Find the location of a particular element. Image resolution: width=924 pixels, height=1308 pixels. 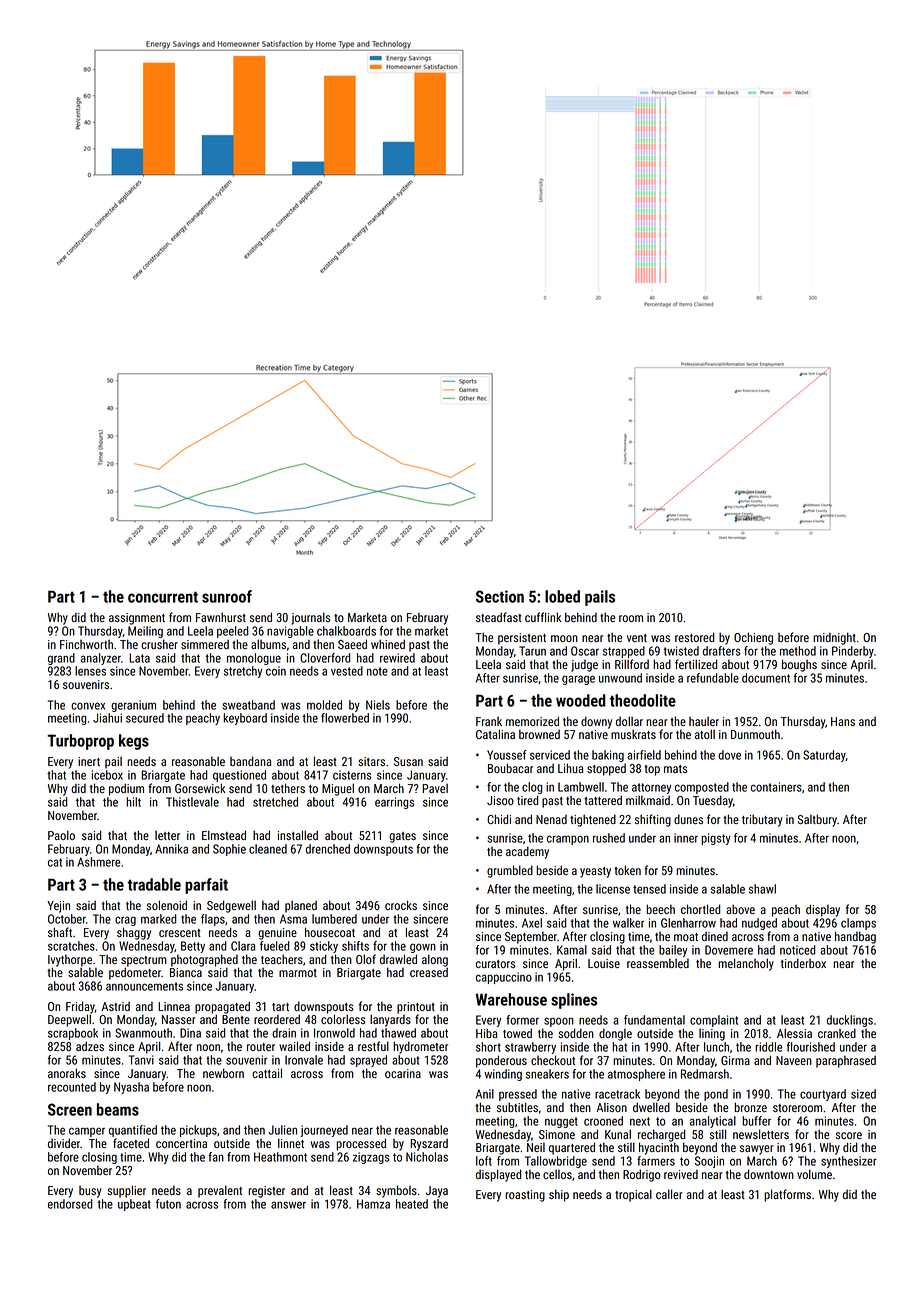

endorsed is located at coordinates (70, 1204).
